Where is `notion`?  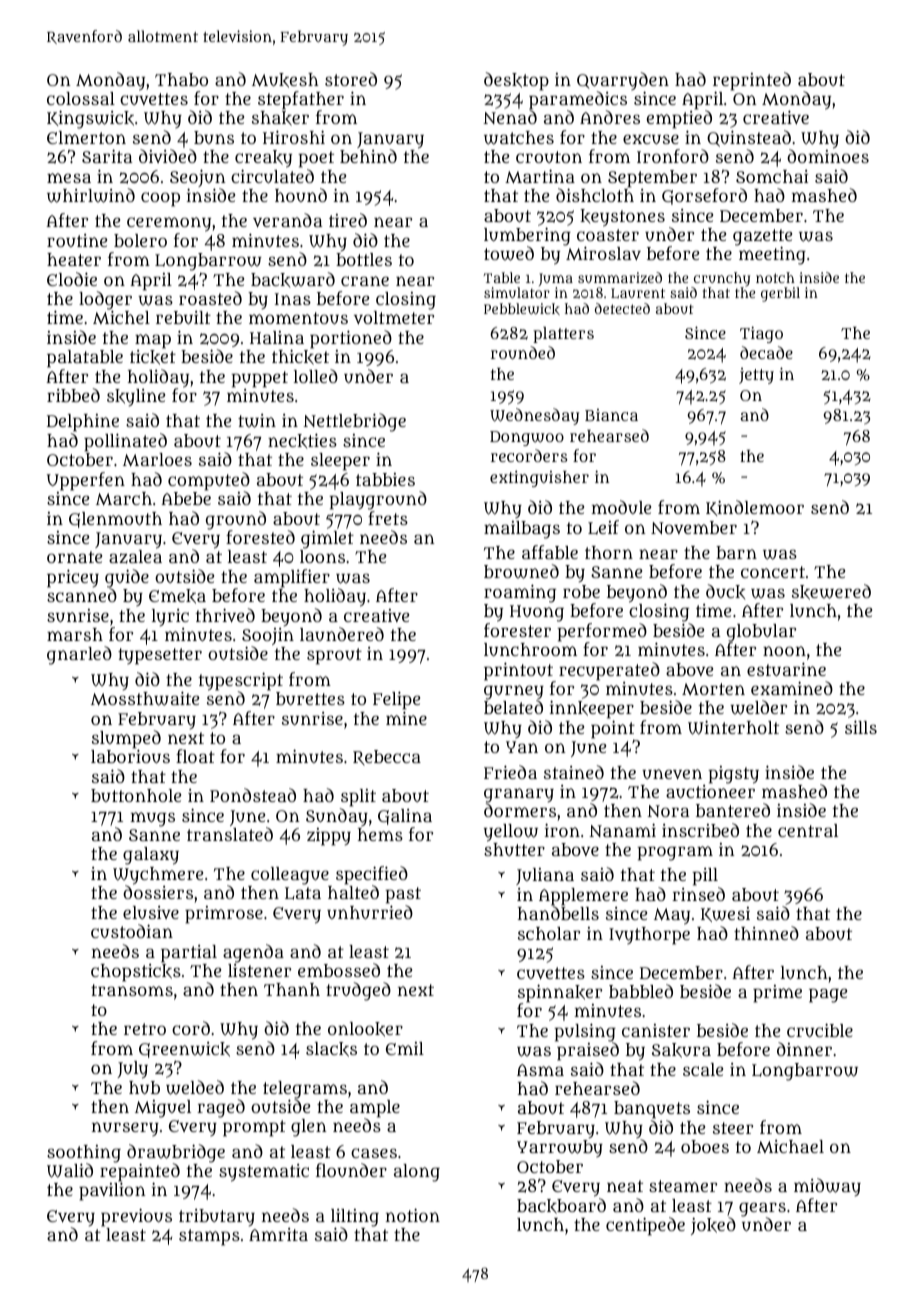 notion is located at coordinates (413, 1215).
